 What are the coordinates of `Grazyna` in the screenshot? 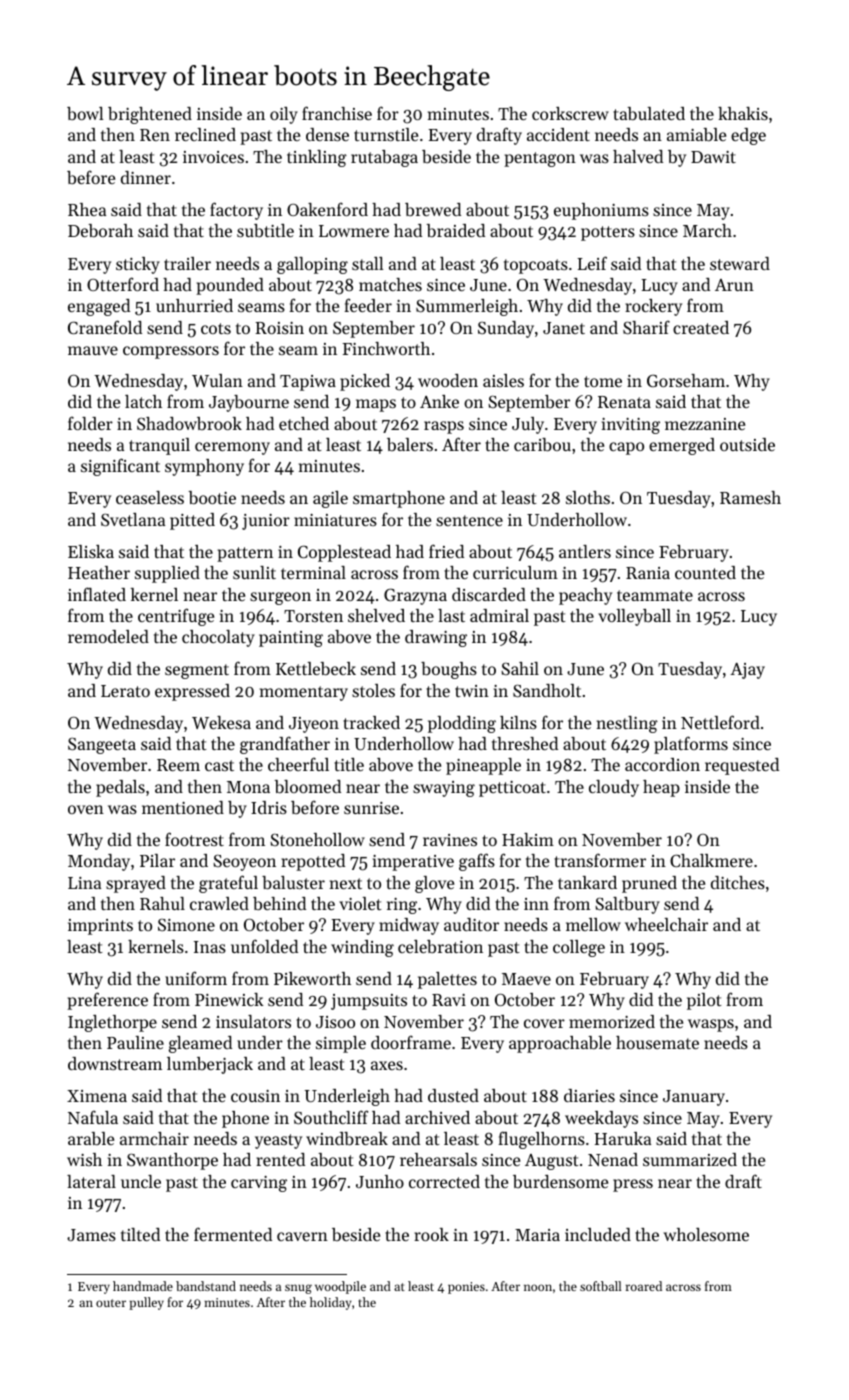 It's located at (415, 596).
